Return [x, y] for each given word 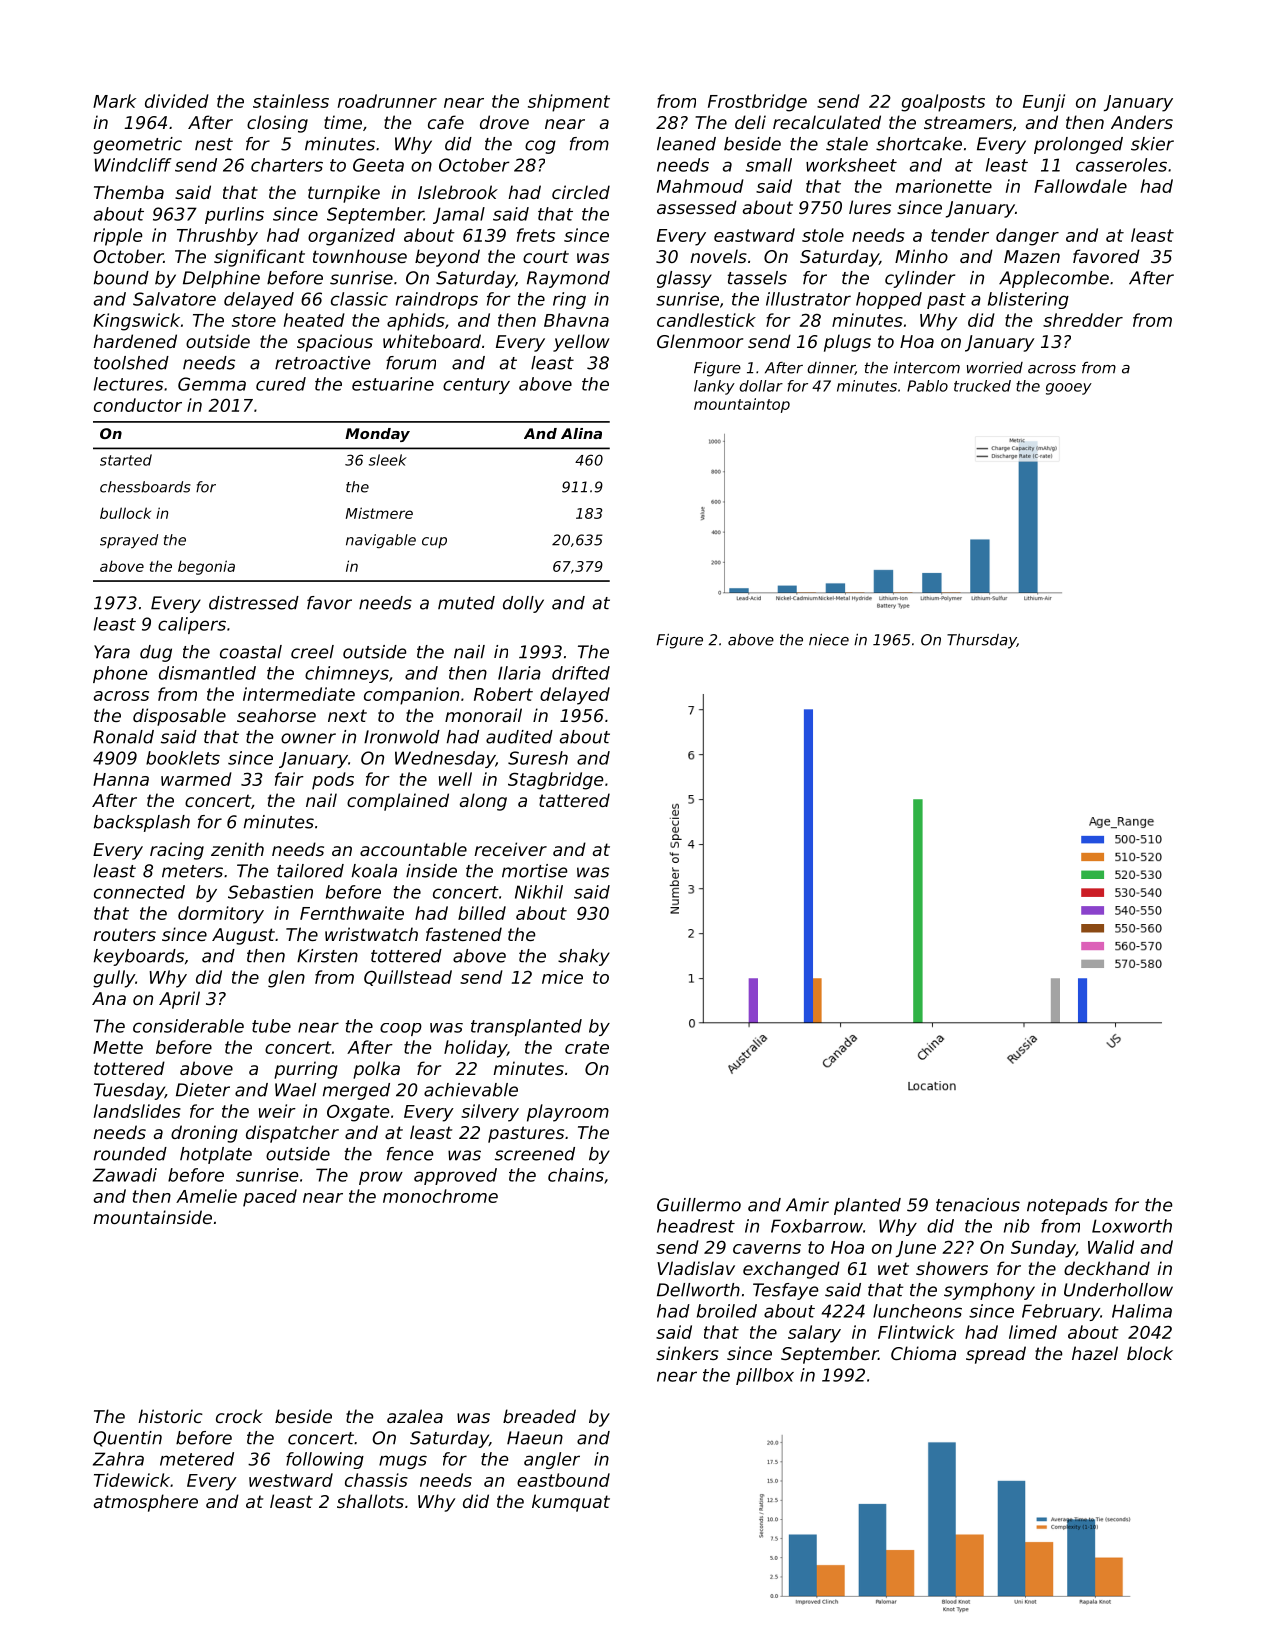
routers [124, 934]
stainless [291, 101]
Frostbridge [757, 103]
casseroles [1121, 165]
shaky [584, 957]
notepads [1067, 1206]
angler [552, 1460]
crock [239, 1416]
